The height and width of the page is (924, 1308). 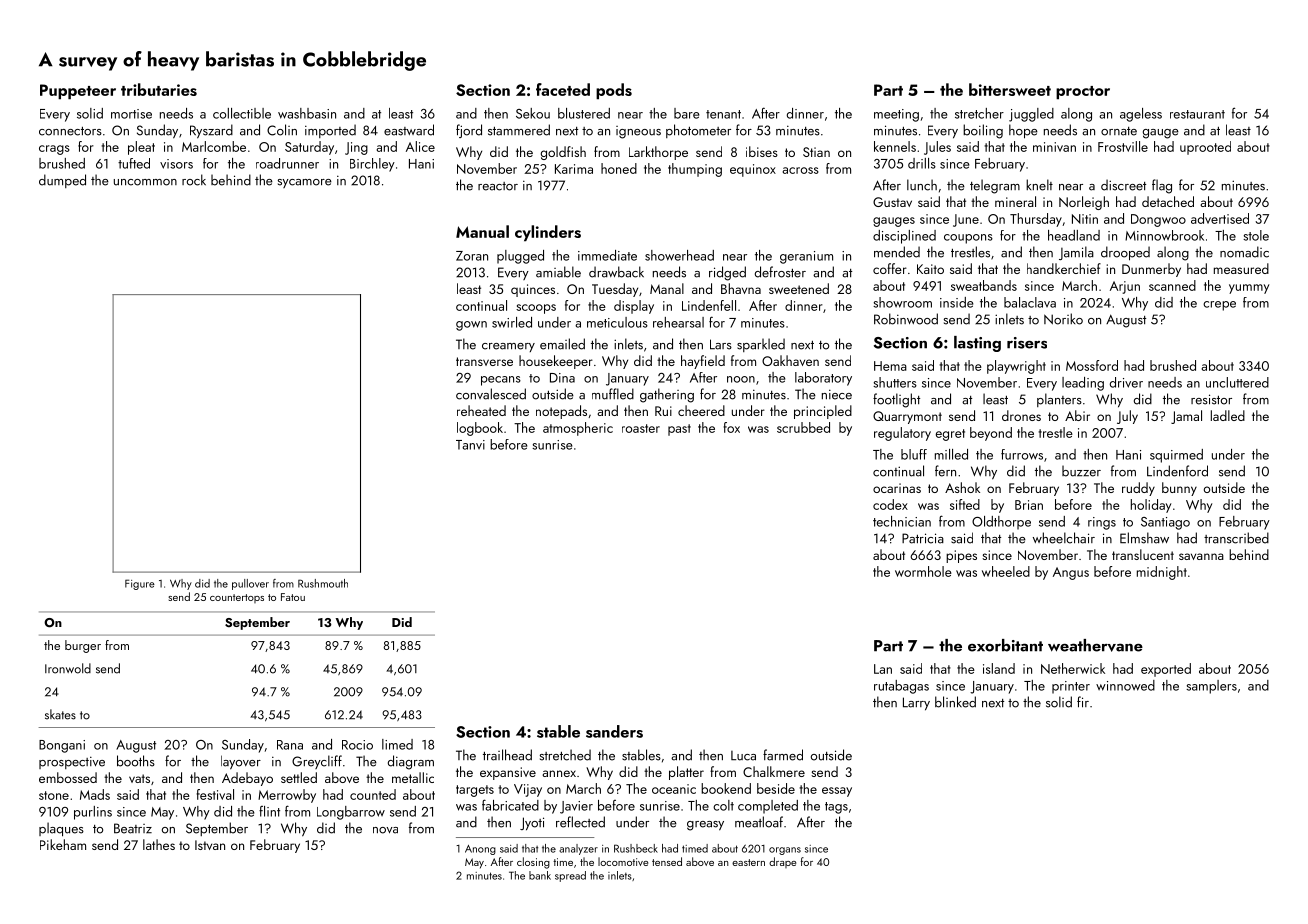 I want to click on uprooted, so click(x=1205, y=148).
